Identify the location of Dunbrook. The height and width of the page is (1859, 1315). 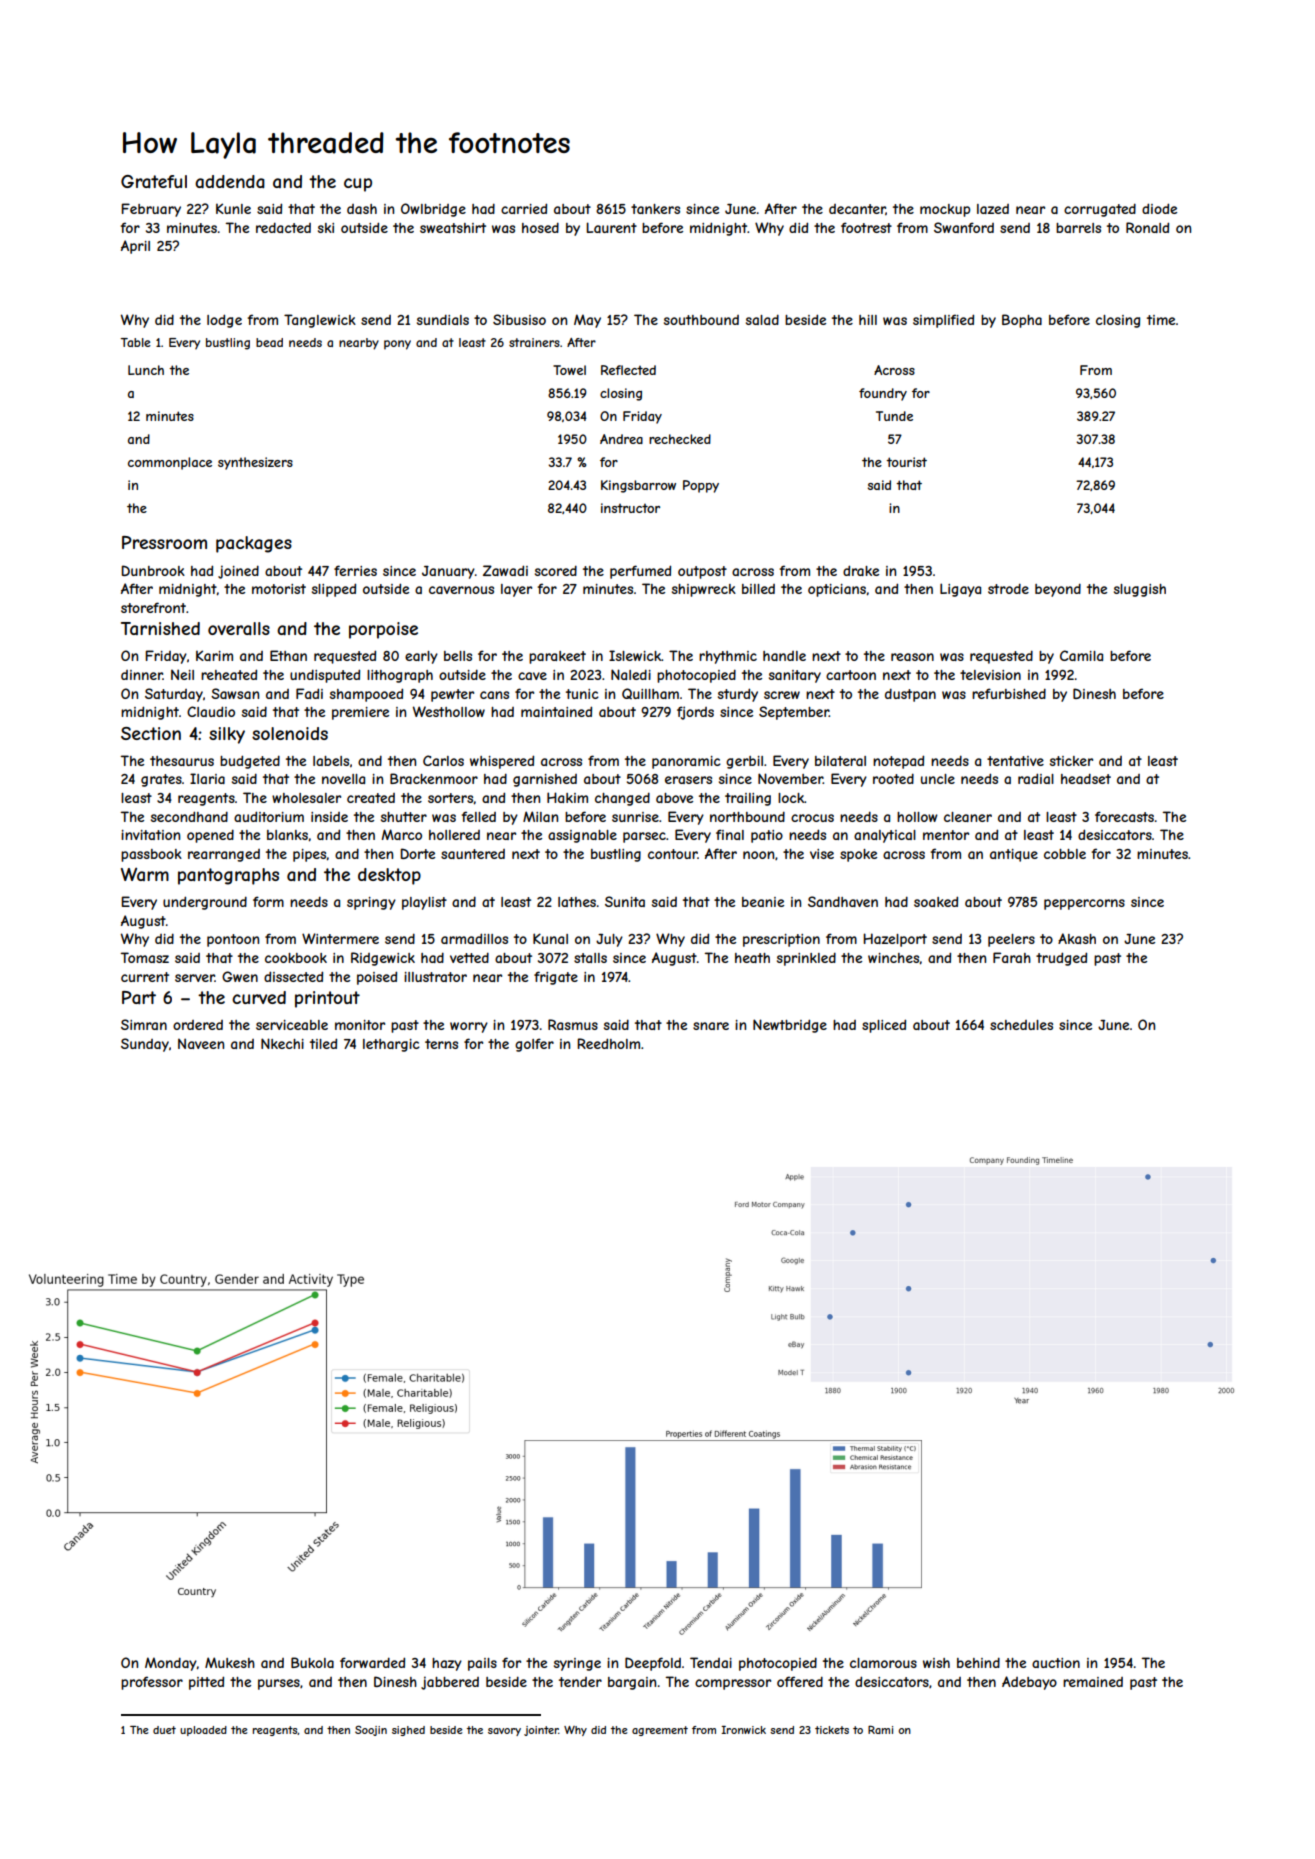
(153, 570).
